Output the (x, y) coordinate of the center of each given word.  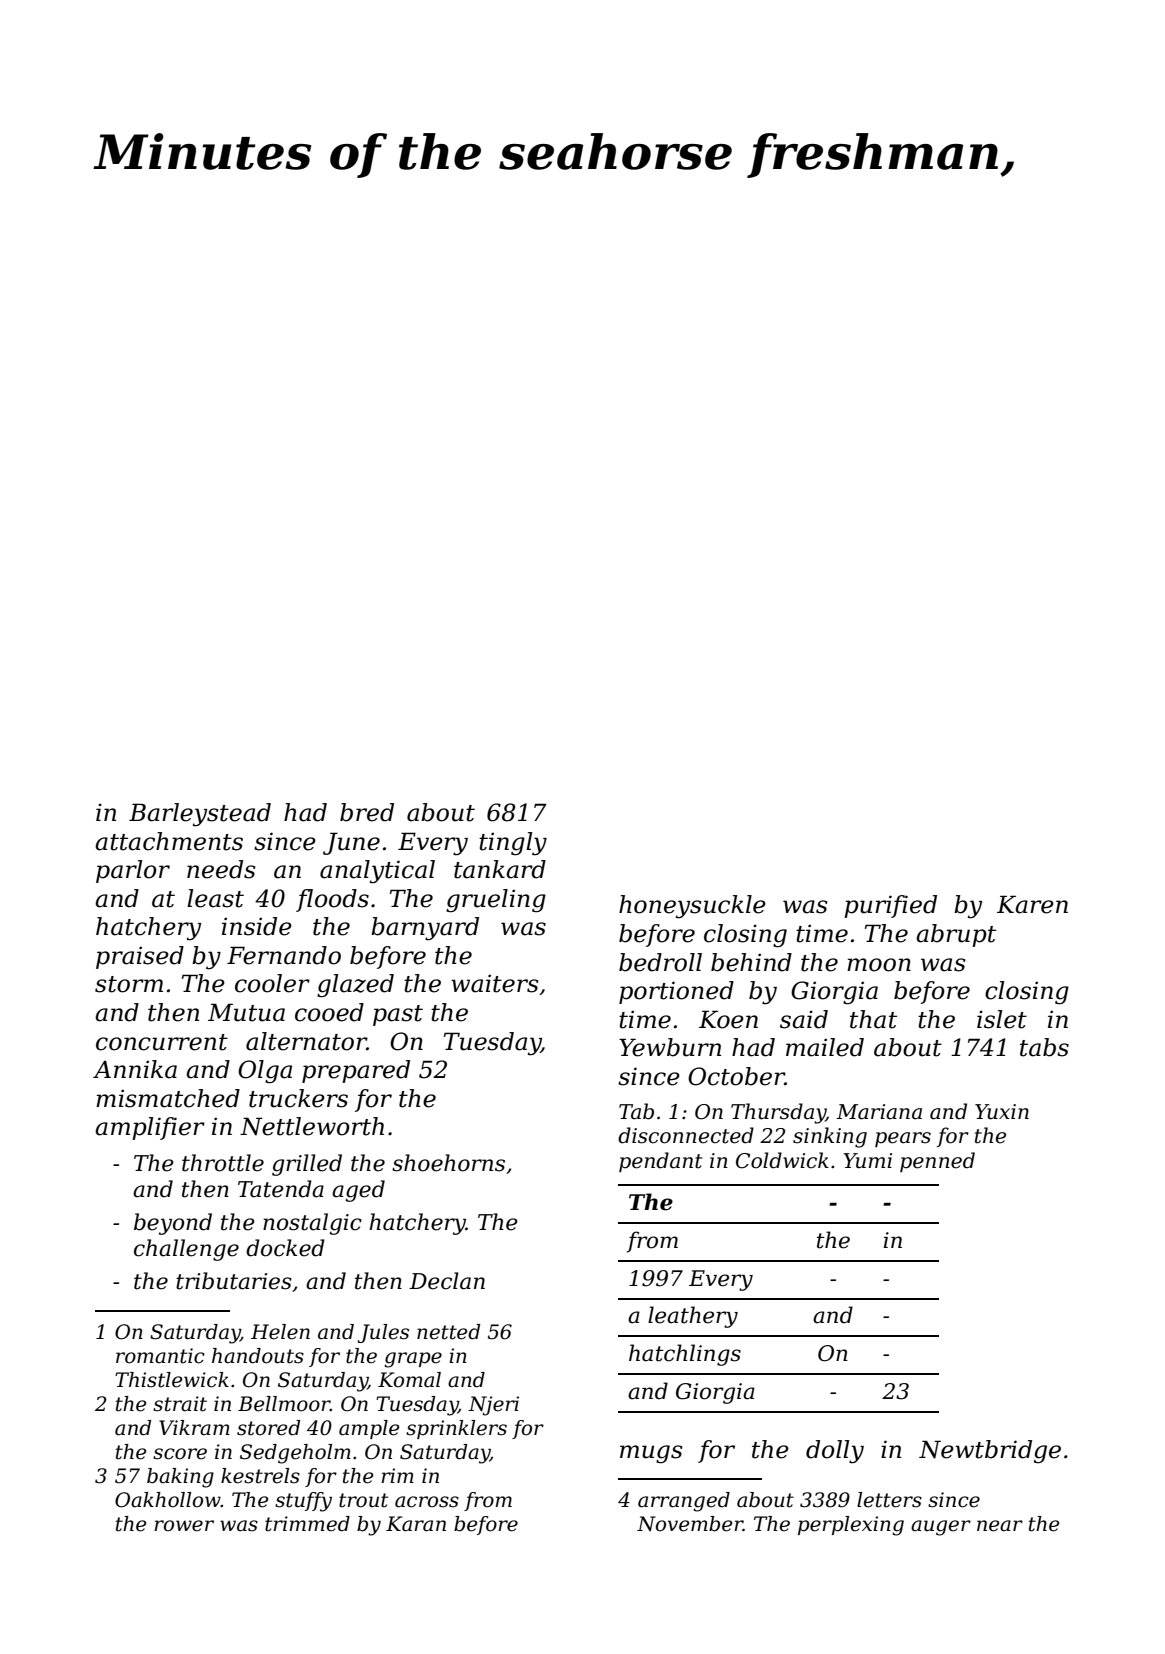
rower (184, 1526)
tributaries (234, 1281)
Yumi (868, 1161)
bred (367, 812)
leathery (693, 1317)
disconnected (686, 1135)
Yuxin (1002, 1112)
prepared (356, 1071)
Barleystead (200, 815)
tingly (513, 844)
